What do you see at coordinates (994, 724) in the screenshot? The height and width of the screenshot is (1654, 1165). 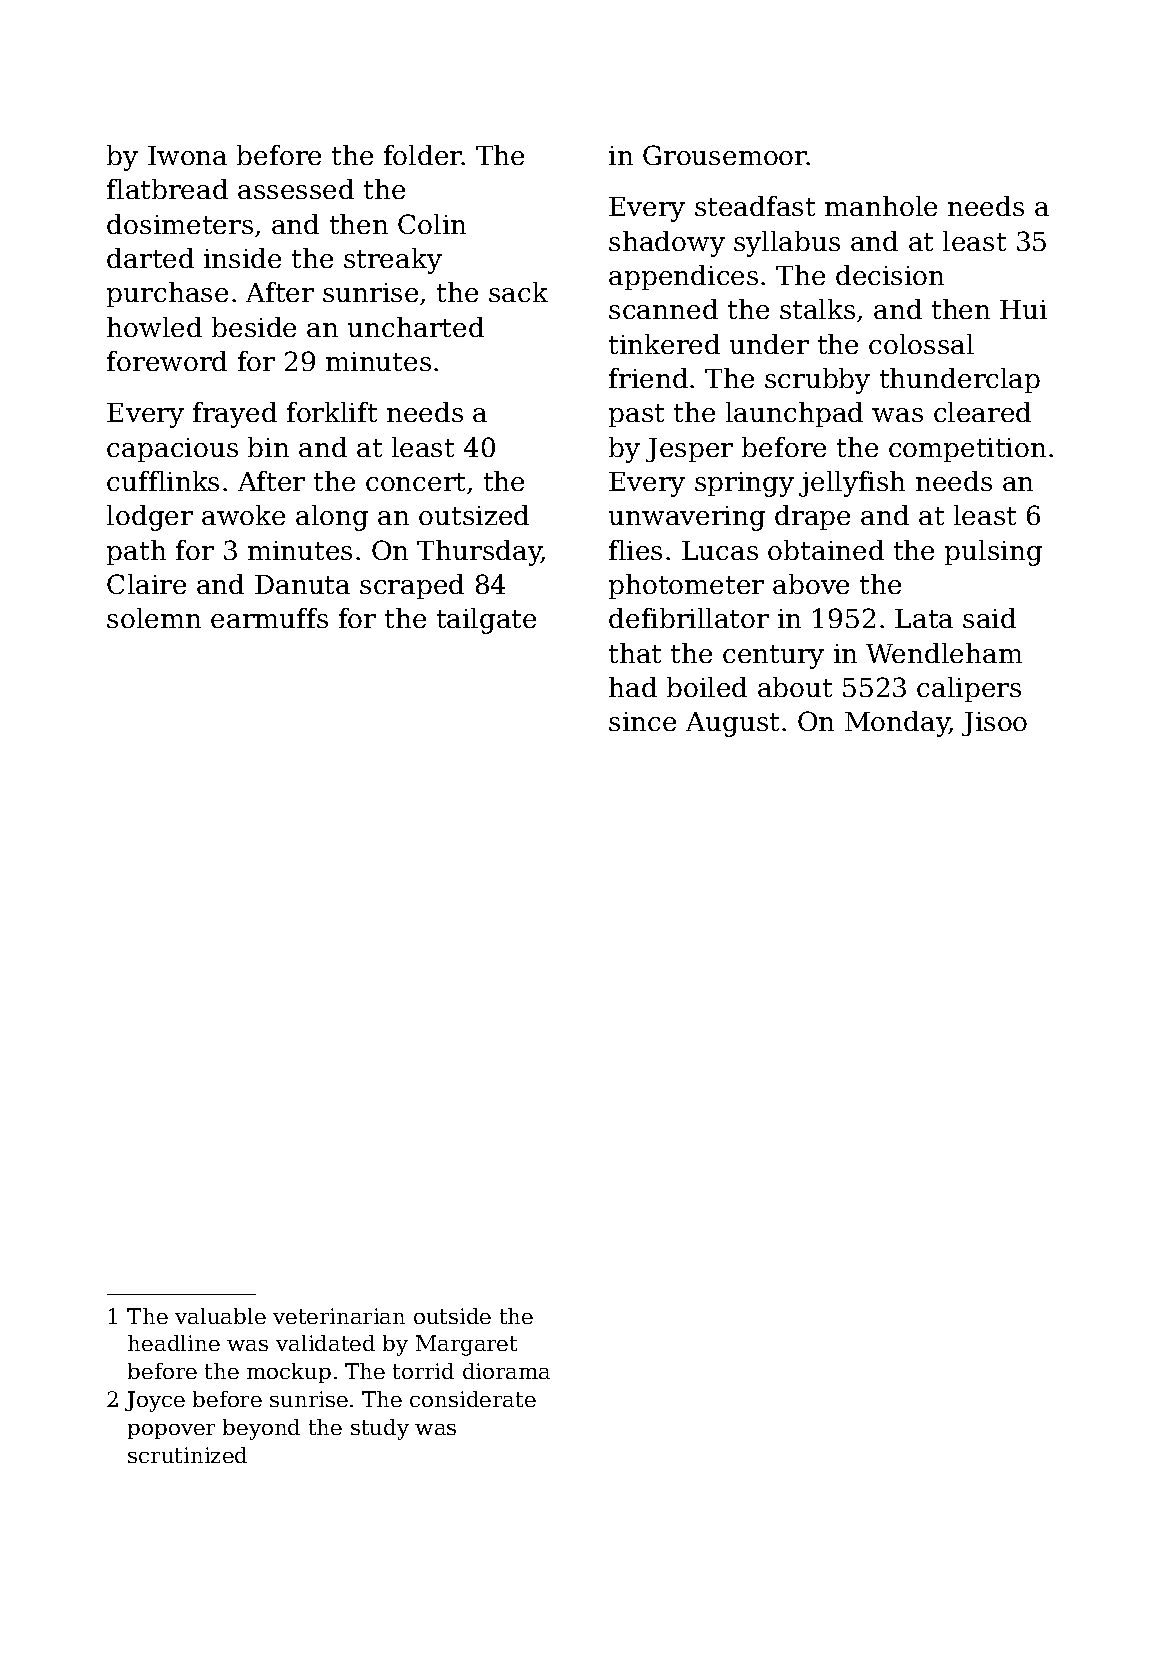 I see `Jisoo` at bounding box center [994, 724].
